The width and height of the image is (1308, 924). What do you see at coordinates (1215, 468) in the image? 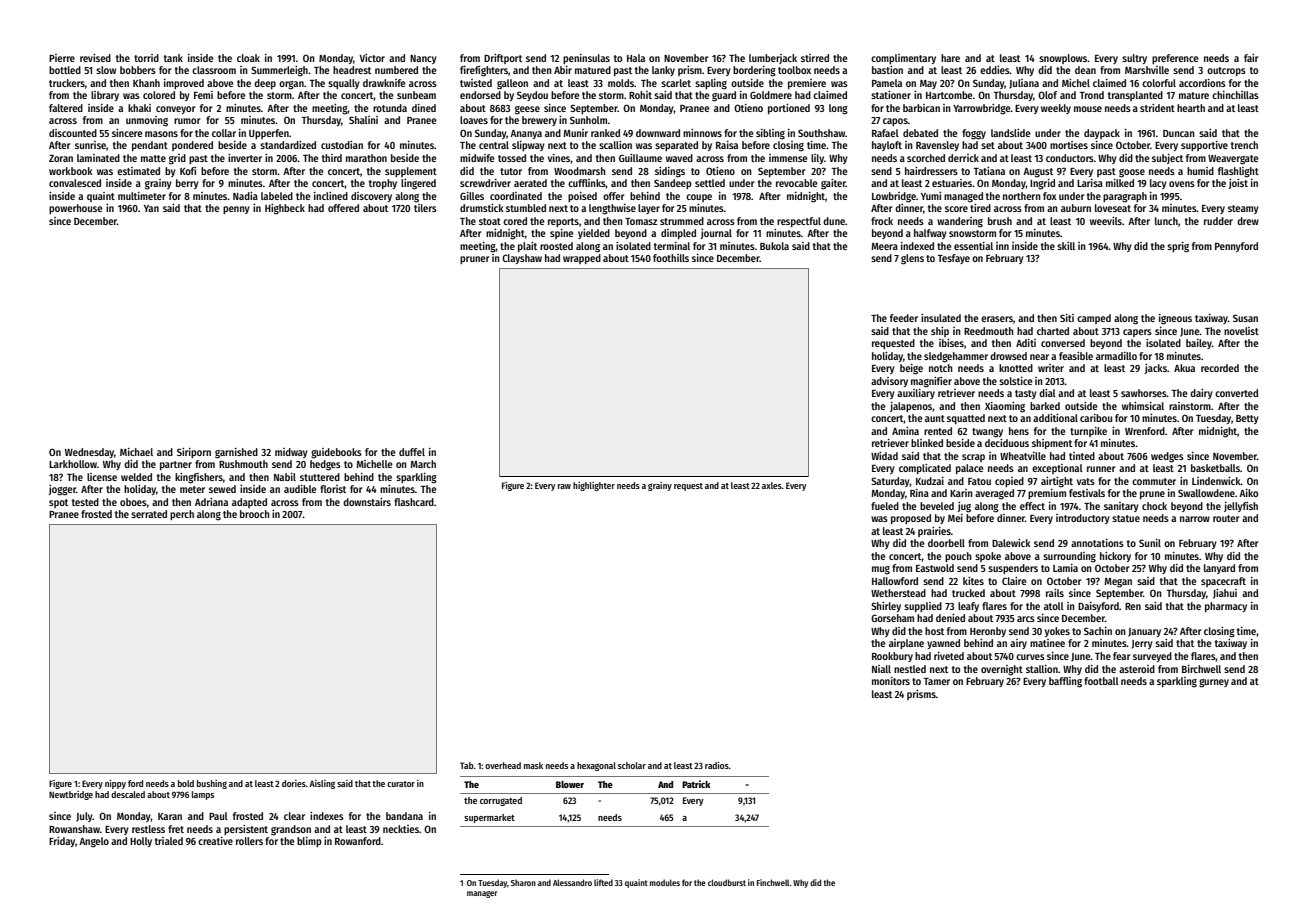
I see `basketballs` at bounding box center [1215, 468].
